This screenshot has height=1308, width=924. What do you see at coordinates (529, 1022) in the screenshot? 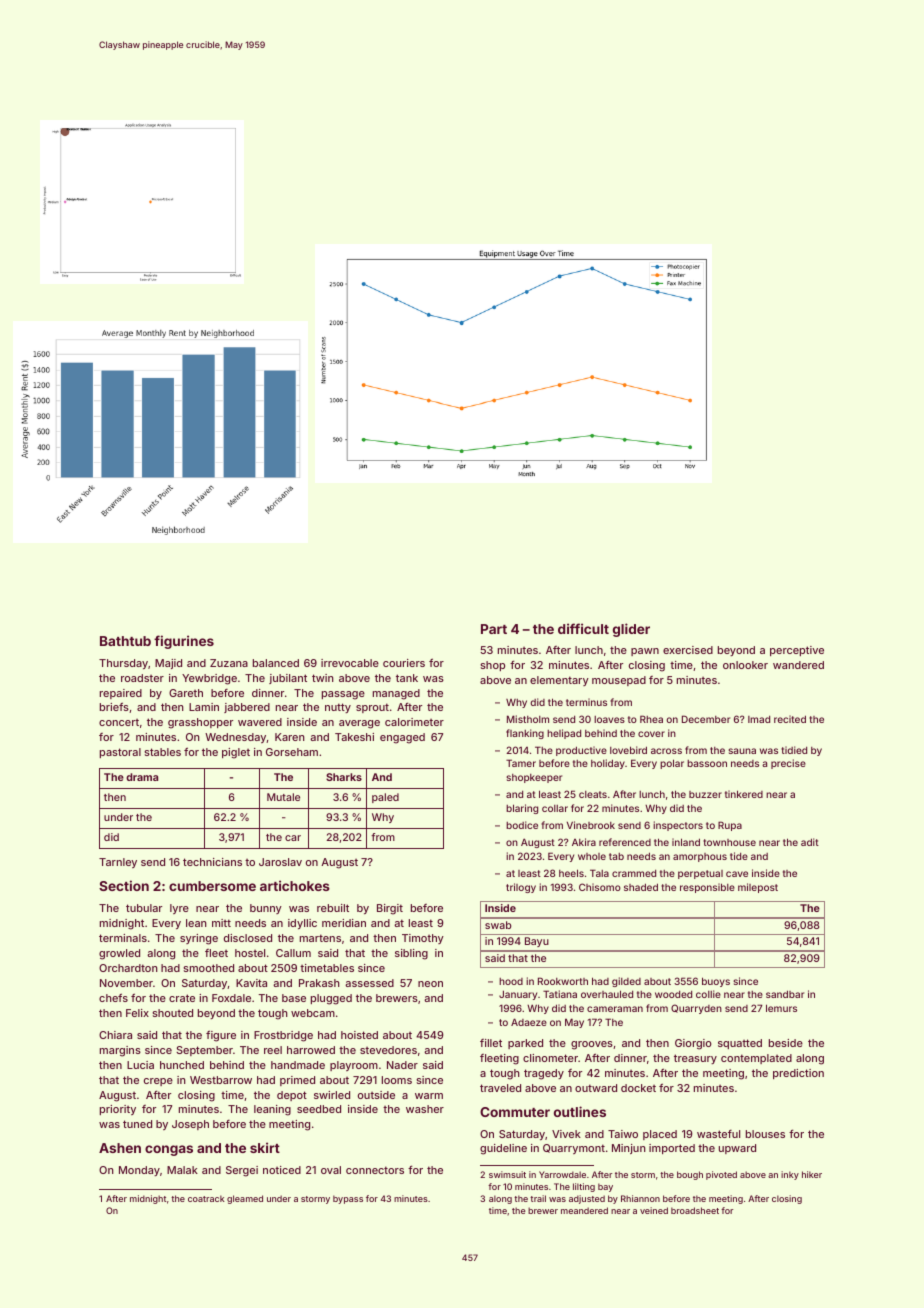
I see `Adaeze` at bounding box center [529, 1022].
